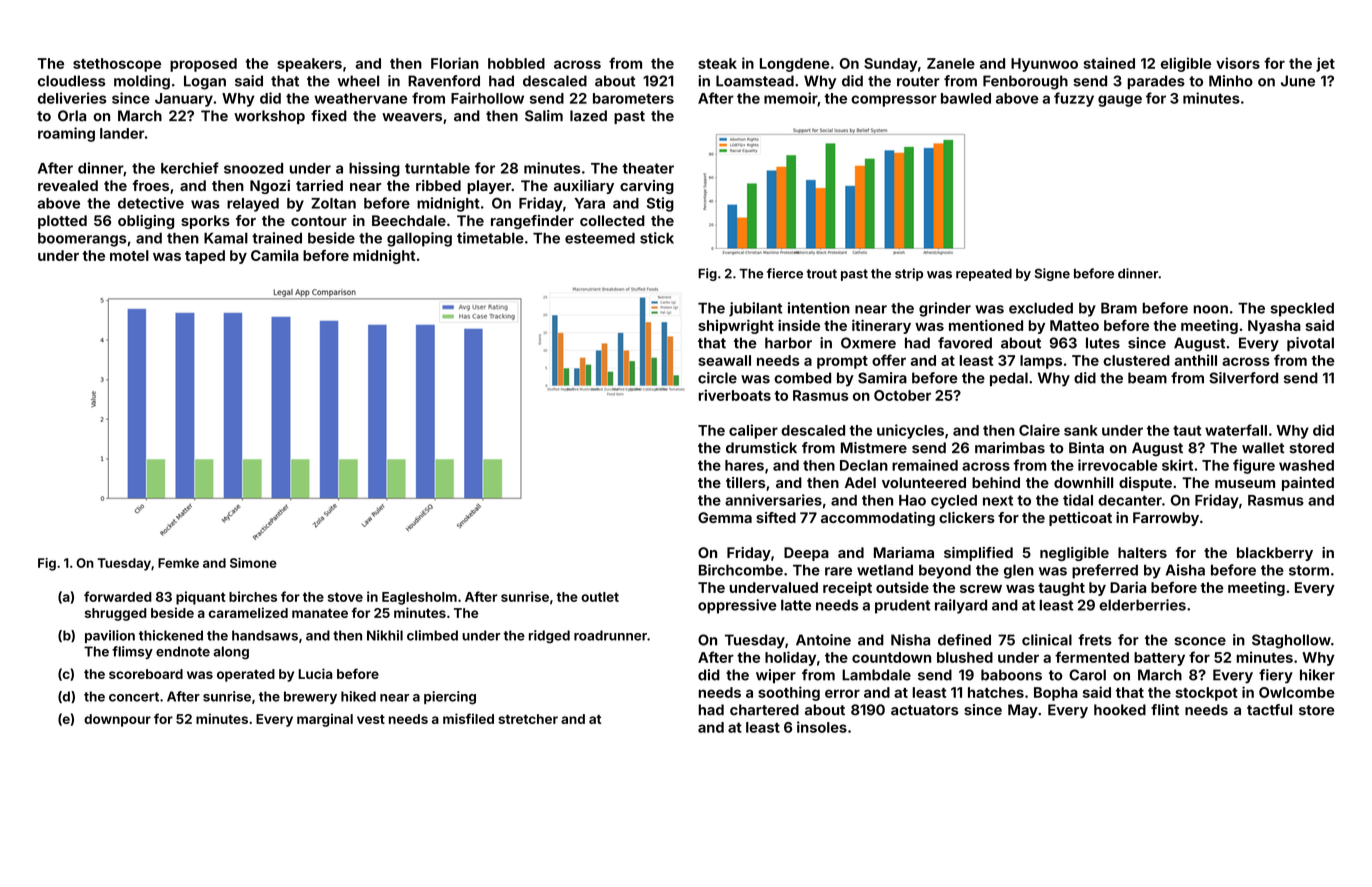 The width and height of the image is (1372, 887). What do you see at coordinates (717, 378) in the image?
I see `circle` at bounding box center [717, 378].
